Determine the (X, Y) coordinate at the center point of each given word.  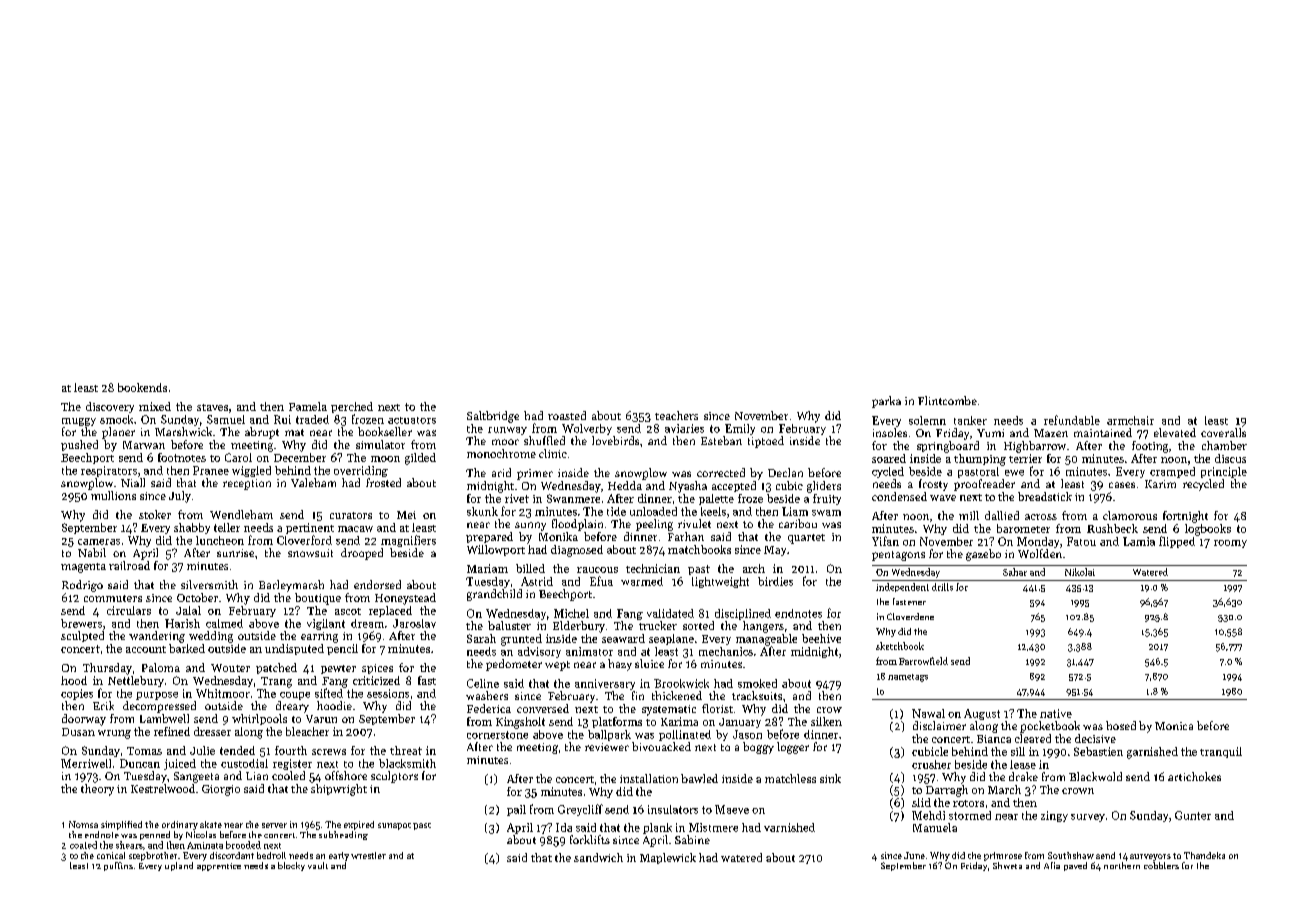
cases (1122, 485)
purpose (157, 696)
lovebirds (615, 440)
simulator (380, 444)
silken (826, 721)
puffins (118, 866)
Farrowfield (923, 661)
